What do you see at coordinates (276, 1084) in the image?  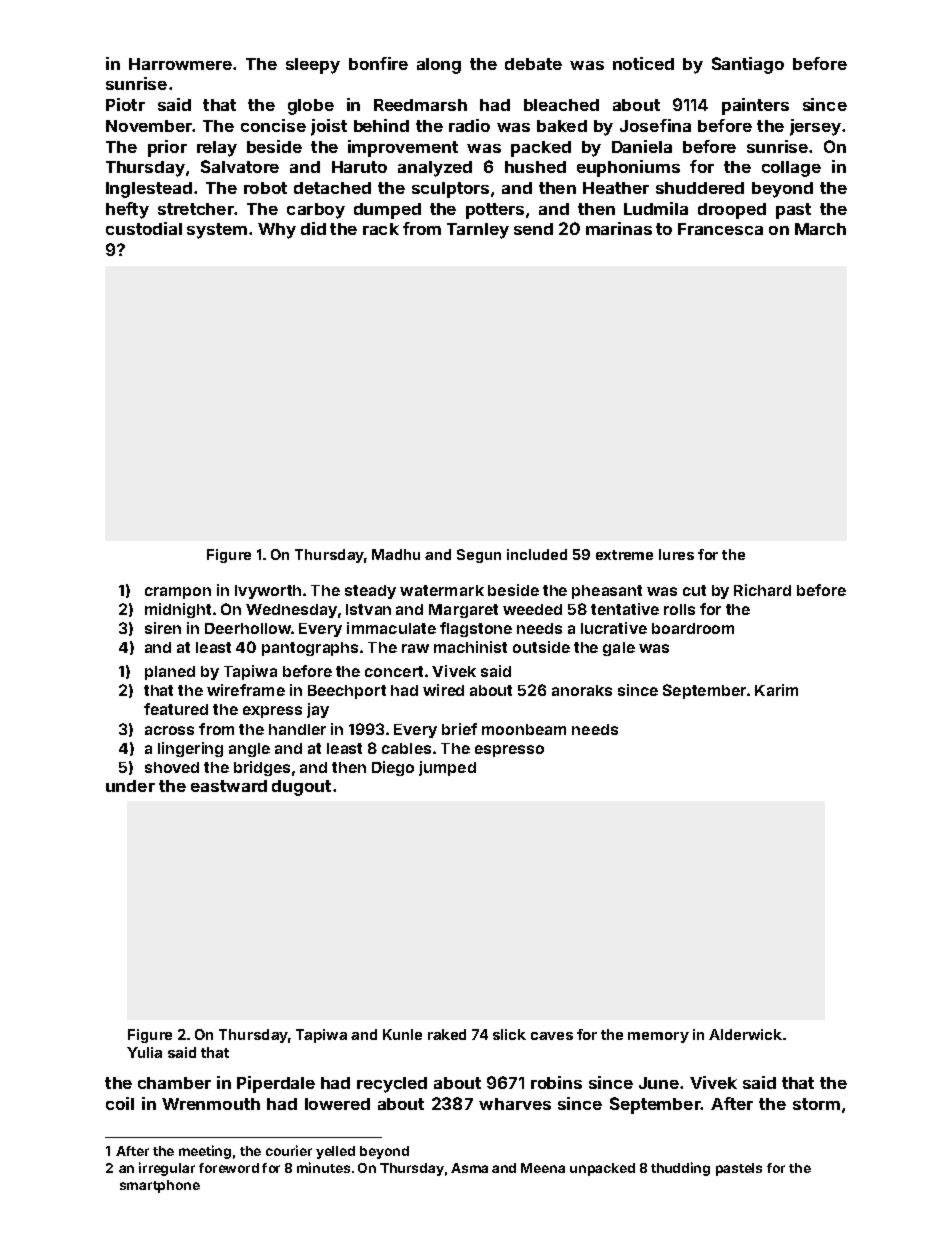 I see `Piperdale` at bounding box center [276, 1084].
